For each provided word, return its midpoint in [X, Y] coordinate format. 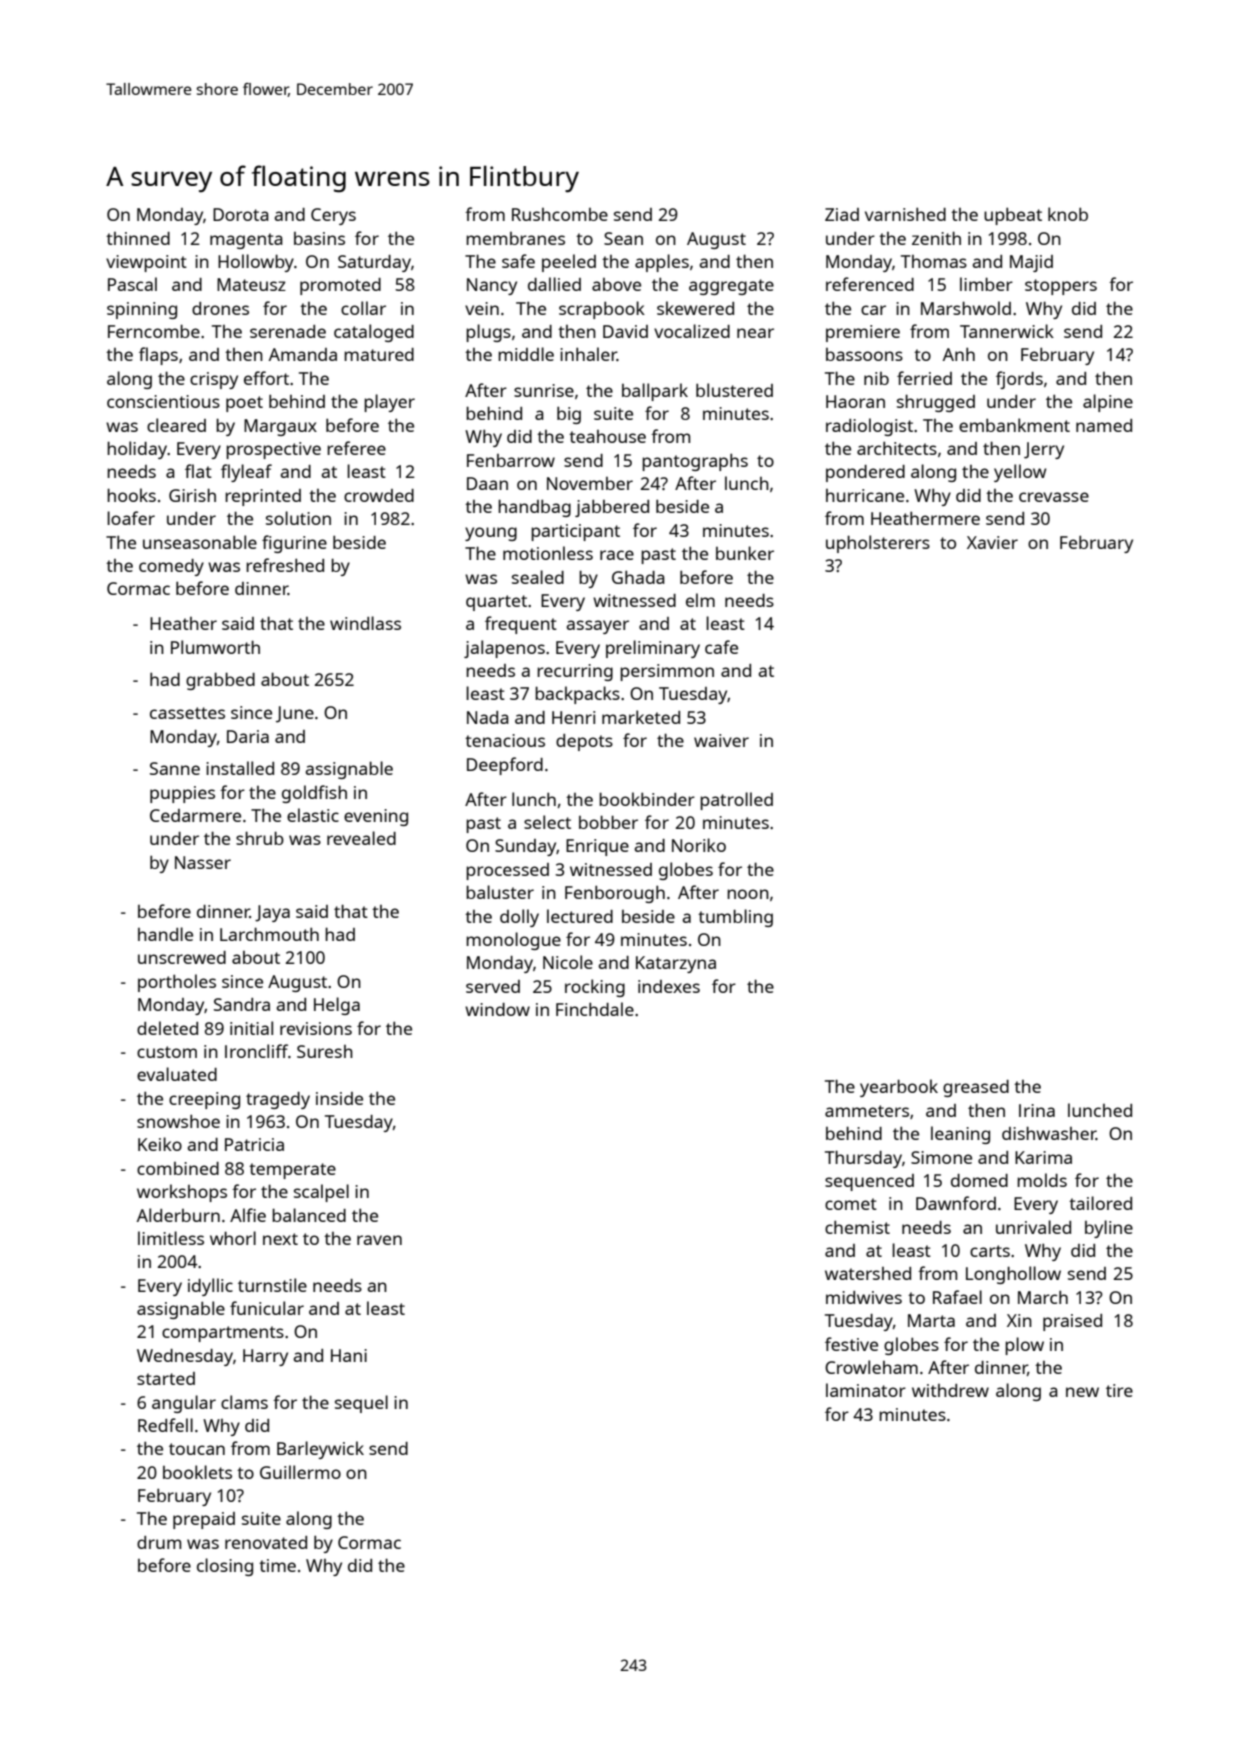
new [1082, 1392]
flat [198, 471]
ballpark [655, 392]
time [277, 1565]
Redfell [165, 1425]
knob [1068, 214]
